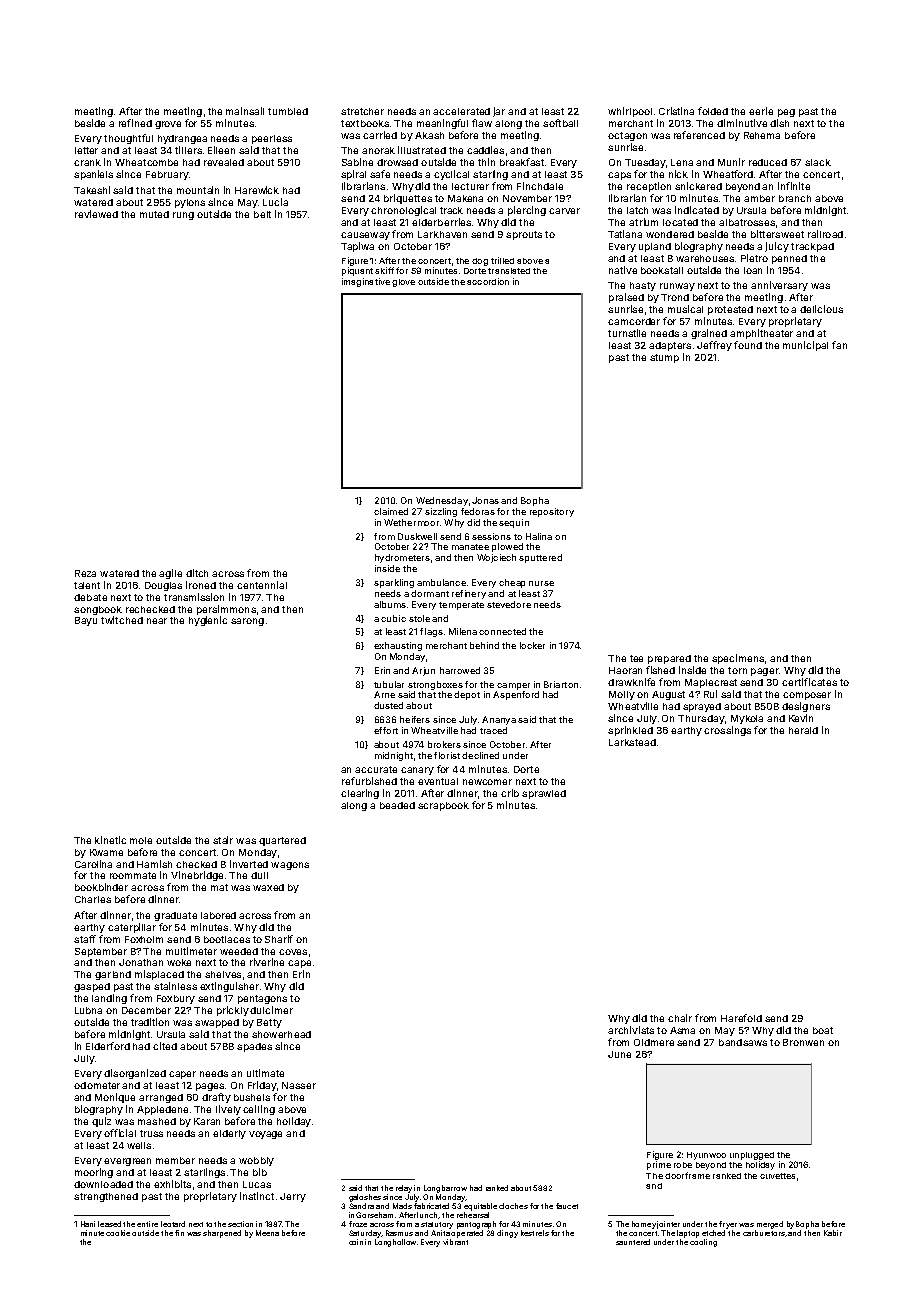 This screenshot has height=1308, width=924. Describe the element at coordinates (247, 622) in the screenshot. I see `sarong` at that location.
